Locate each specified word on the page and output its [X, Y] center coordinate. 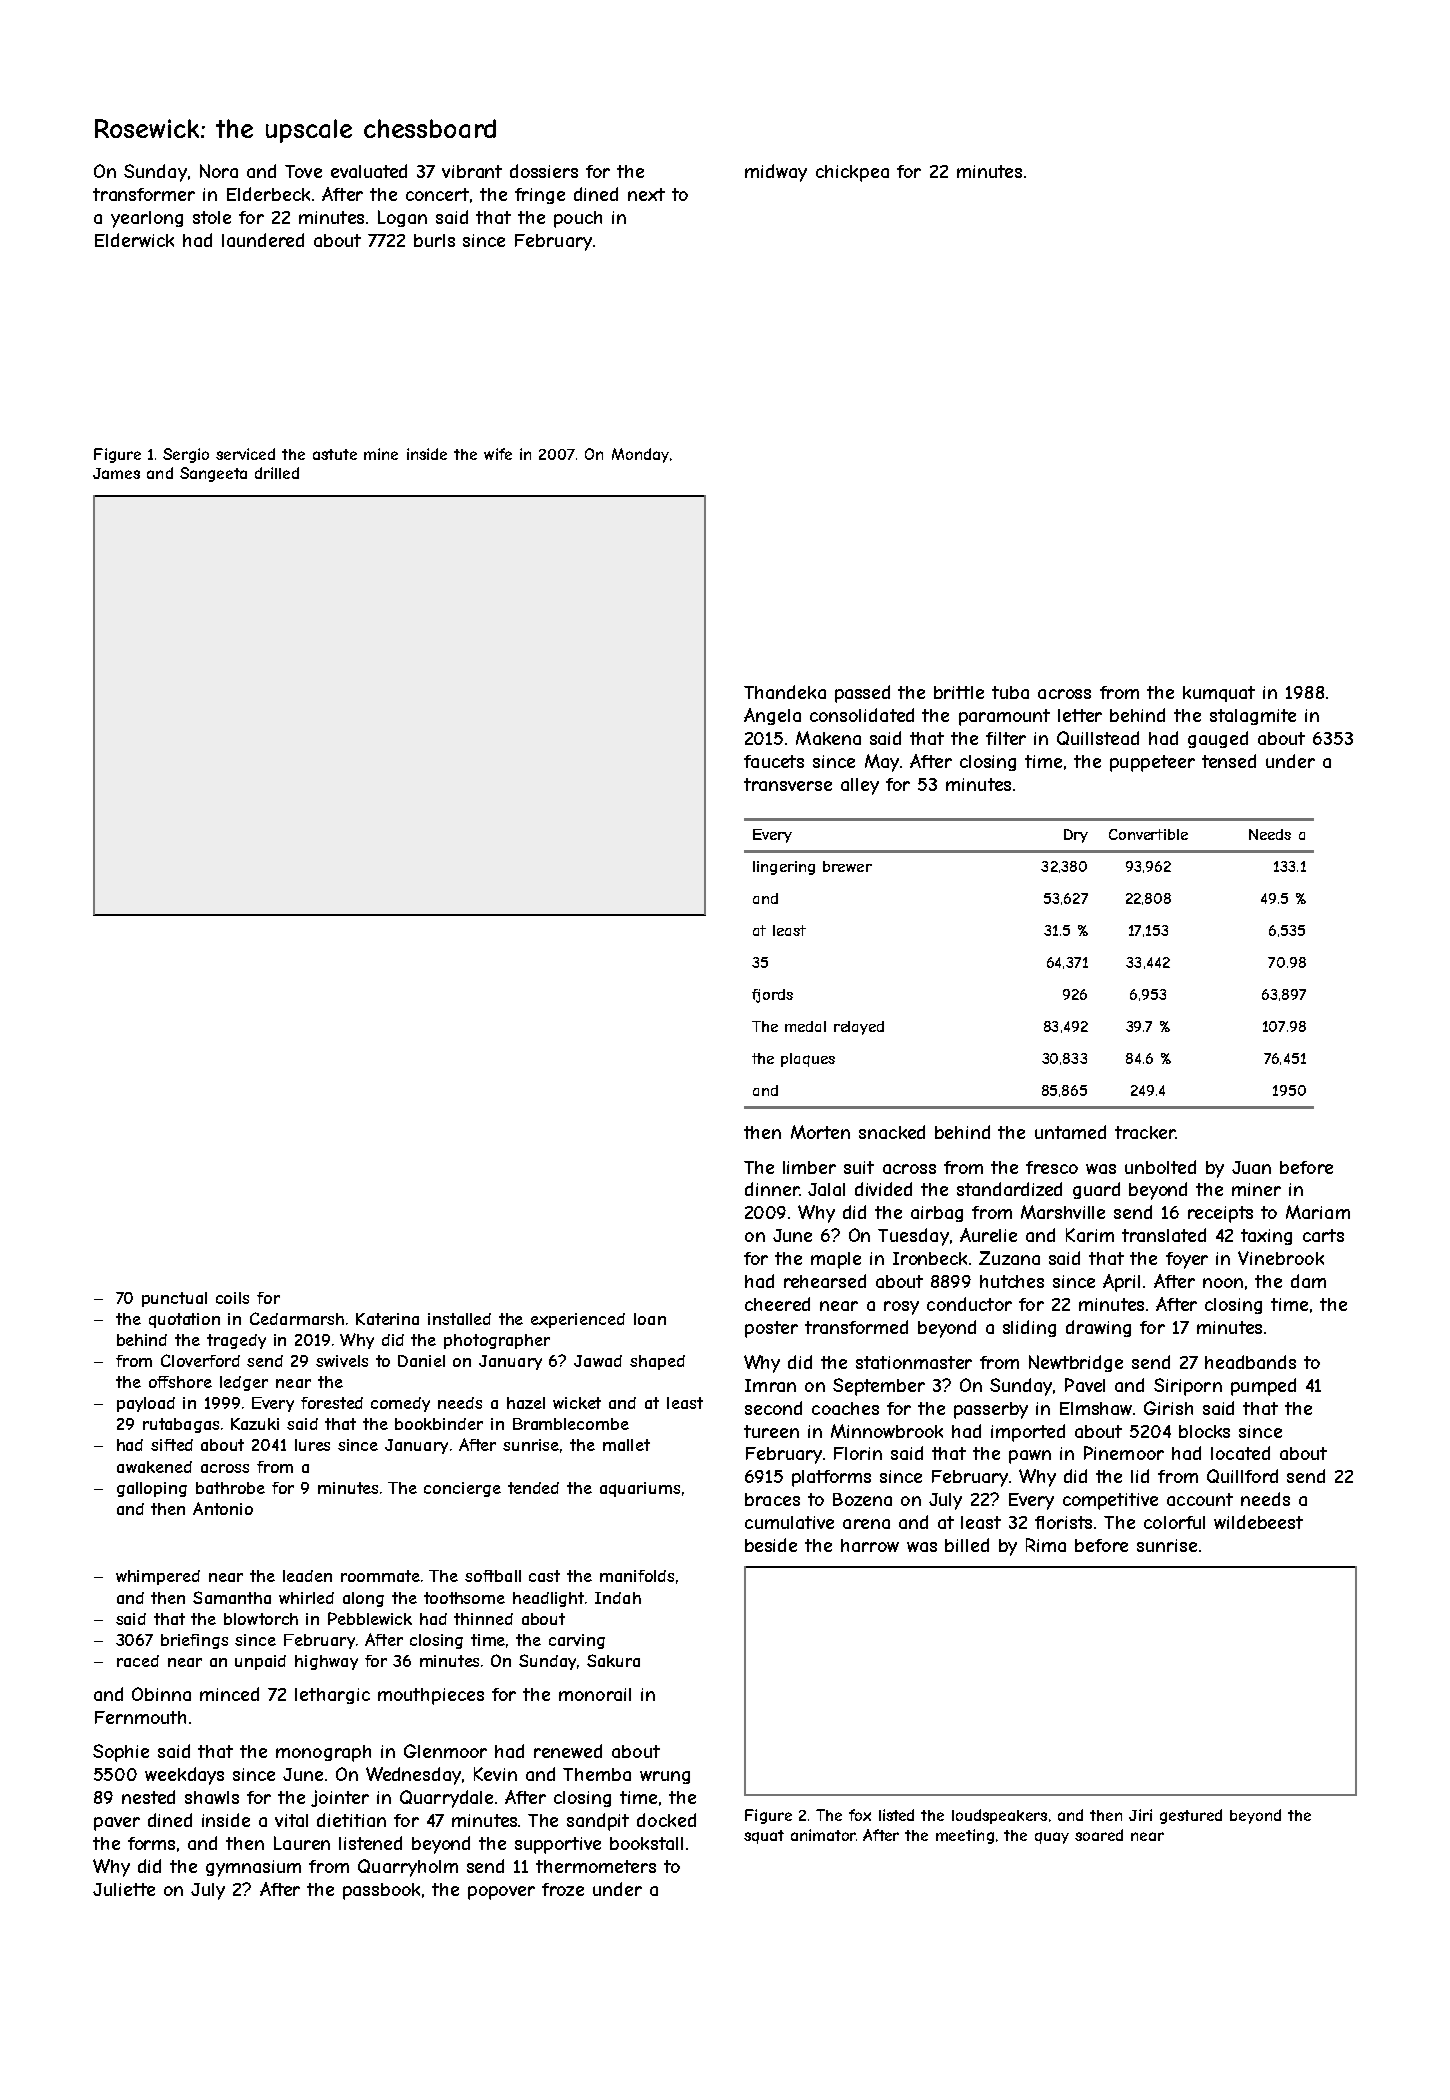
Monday [640, 455]
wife [498, 454]
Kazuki [255, 1424]
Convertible [1148, 834]
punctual [174, 1299]
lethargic [332, 1696]
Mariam [1318, 1212]
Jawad [598, 1361]
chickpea [852, 173]
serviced [245, 454]
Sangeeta [213, 474]
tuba [1010, 692]
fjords [772, 996]
